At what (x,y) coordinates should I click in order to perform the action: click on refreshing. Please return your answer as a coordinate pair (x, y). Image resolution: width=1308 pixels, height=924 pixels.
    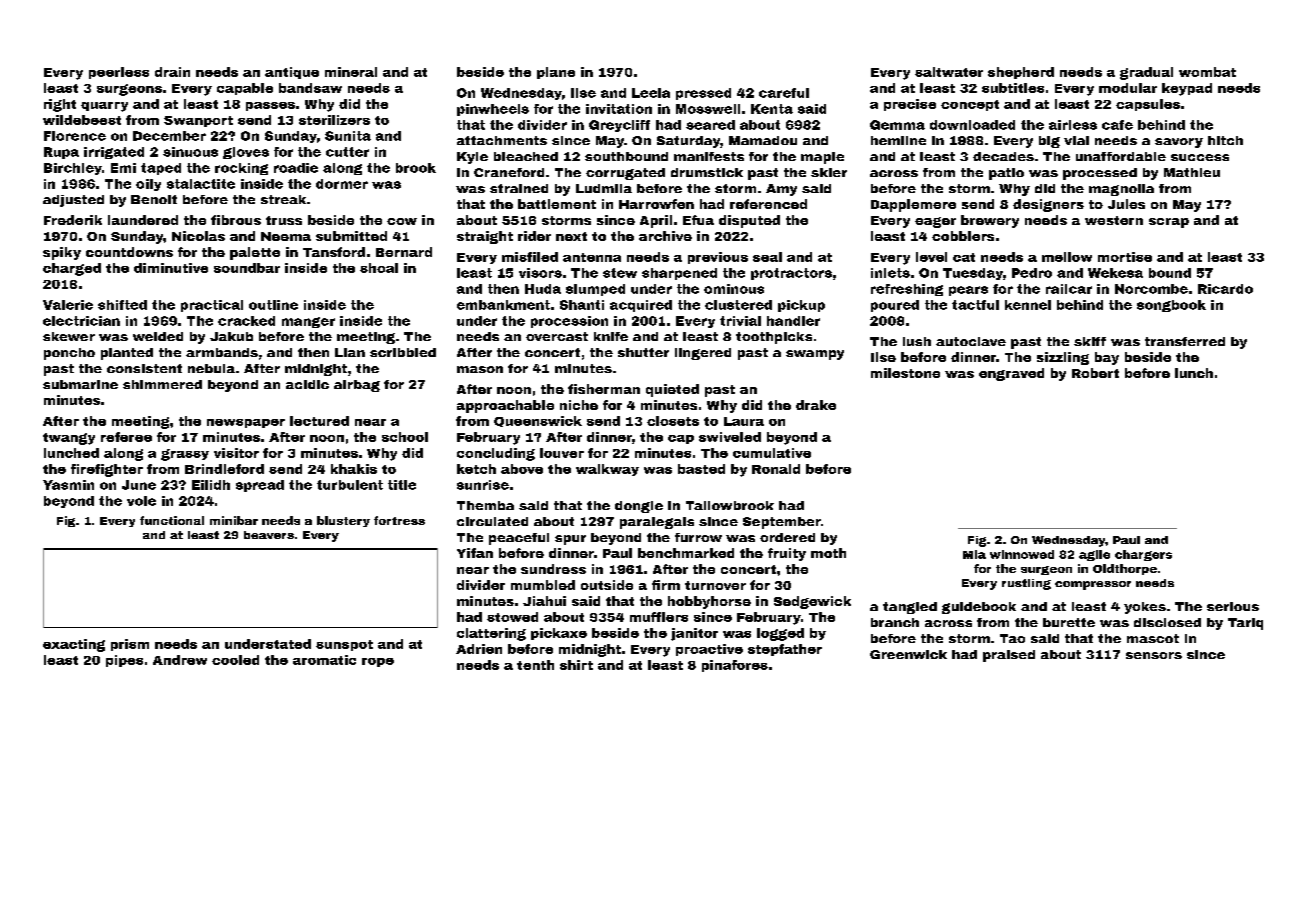
    Looking at the image, I should click on (907, 290).
